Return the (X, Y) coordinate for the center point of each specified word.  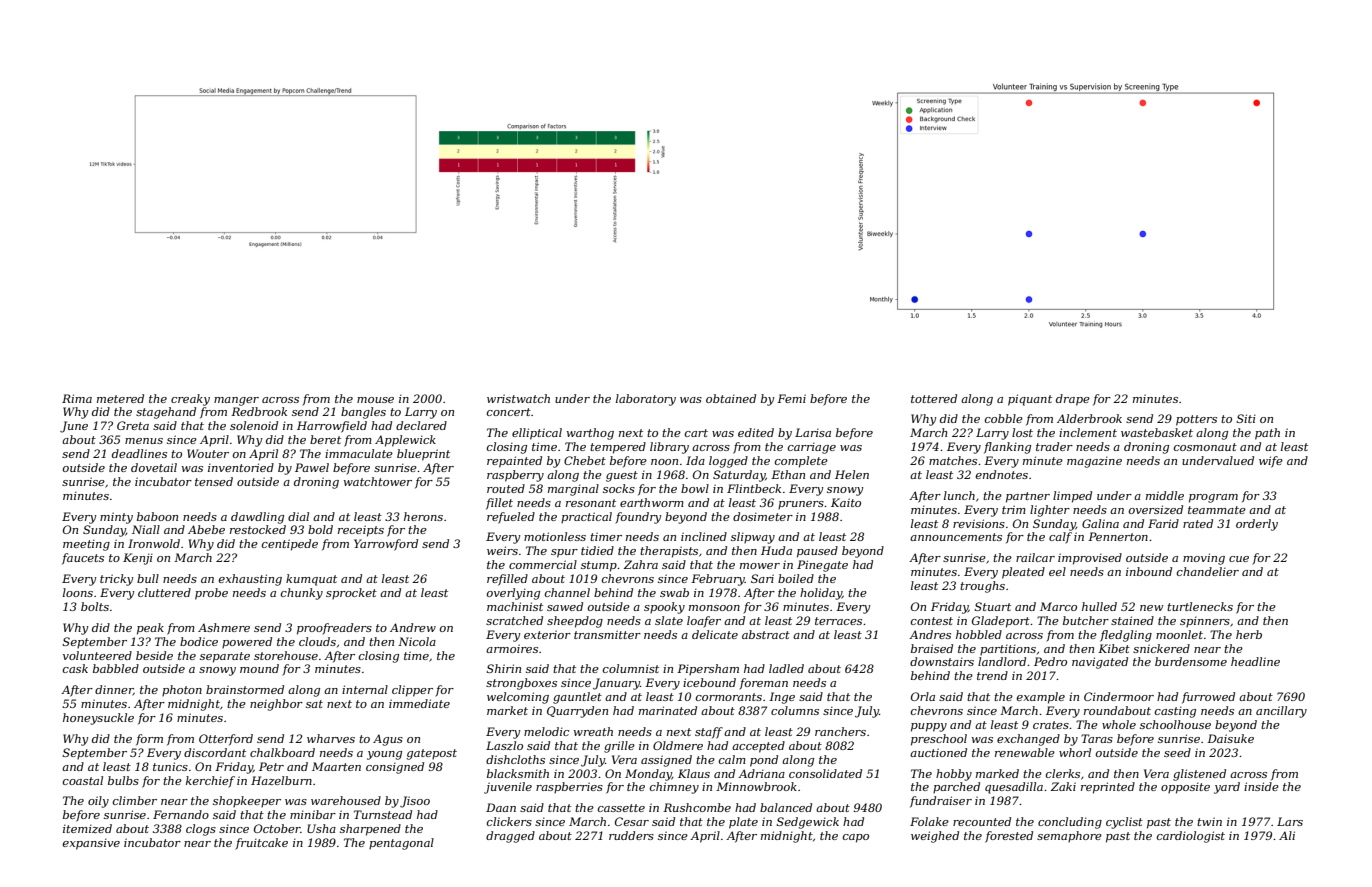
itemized (87, 828)
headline (1255, 661)
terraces (838, 621)
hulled (1099, 606)
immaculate (359, 453)
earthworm (652, 502)
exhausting (250, 580)
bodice (199, 641)
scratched (514, 620)
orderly (1257, 525)
